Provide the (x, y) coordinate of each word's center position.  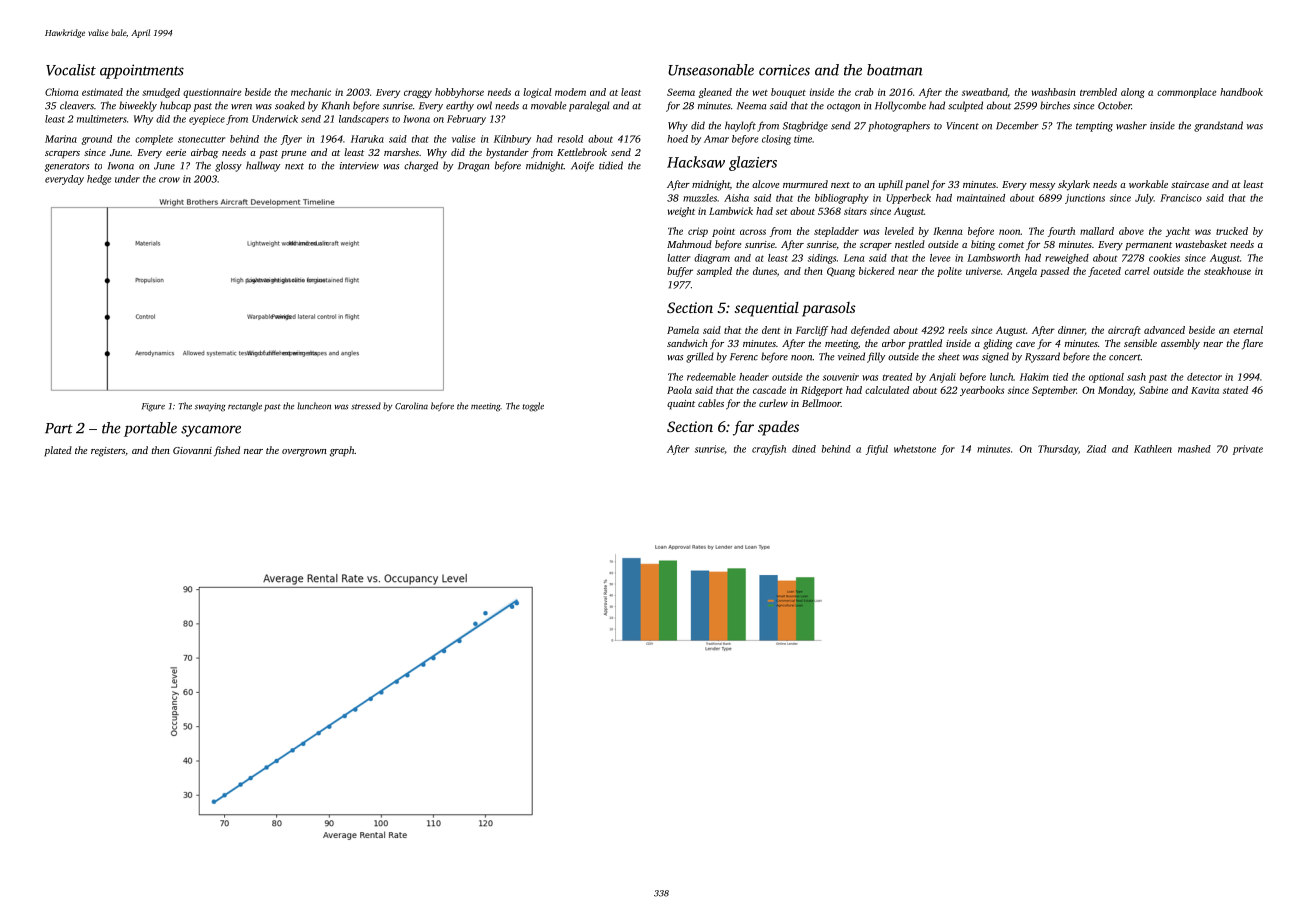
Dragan (473, 167)
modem (570, 92)
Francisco (1181, 198)
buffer (680, 272)
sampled (714, 272)
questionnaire (212, 93)
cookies (1164, 258)
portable (150, 429)
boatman (895, 70)
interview (359, 166)
